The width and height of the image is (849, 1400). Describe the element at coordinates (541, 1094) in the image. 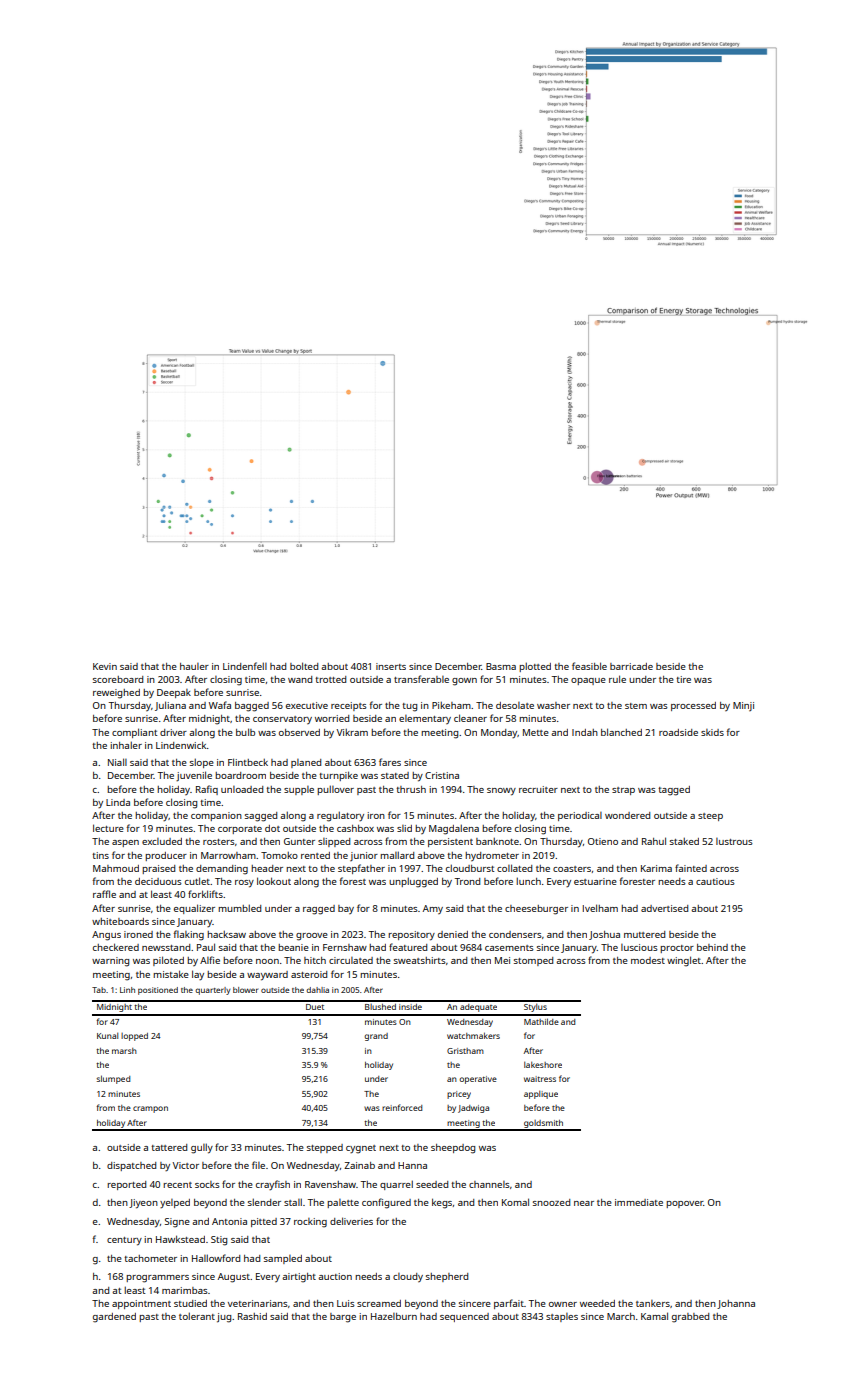

I see `applique` at that location.
